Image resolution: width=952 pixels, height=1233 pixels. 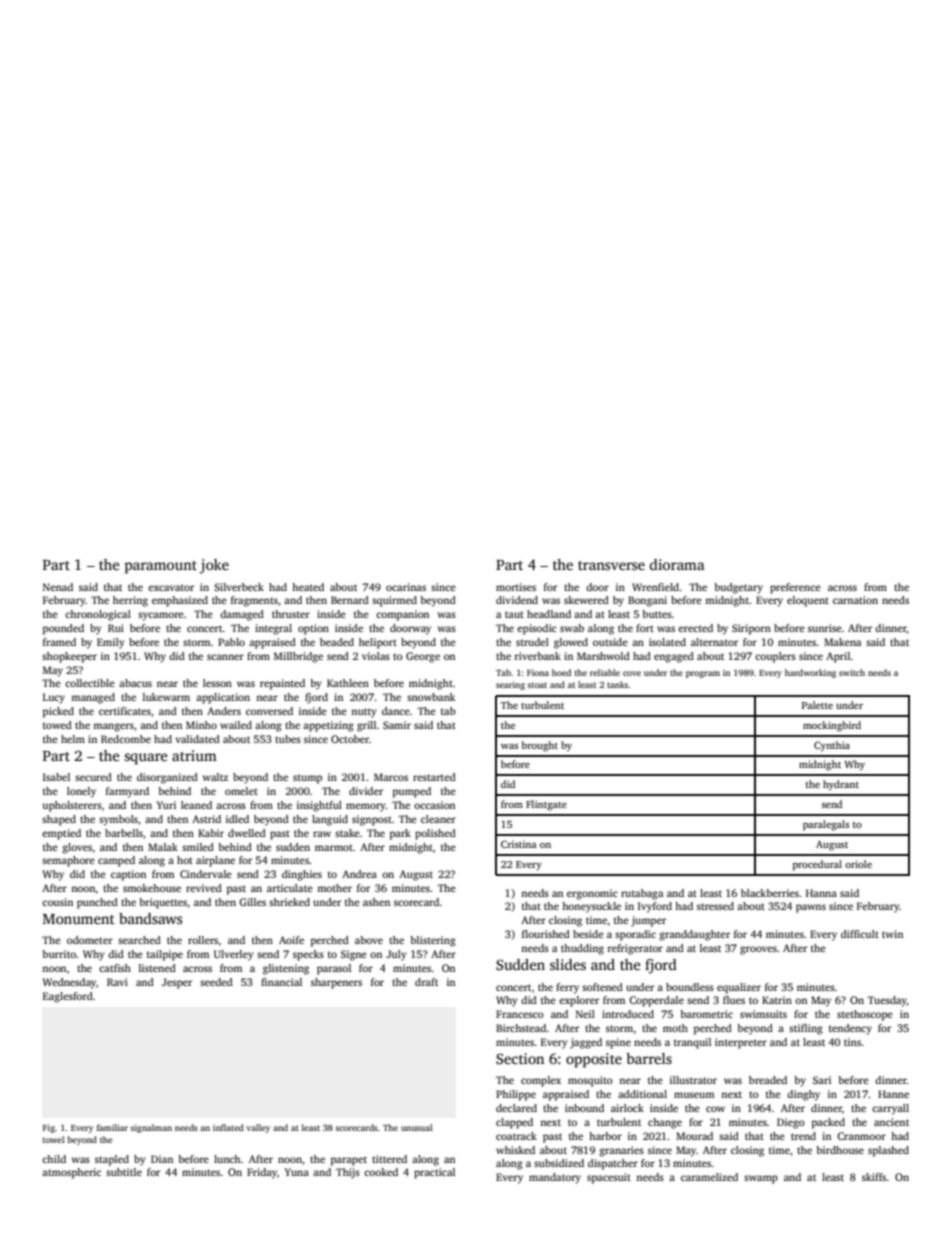 What do you see at coordinates (795, 588) in the screenshot?
I see `preference` at bounding box center [795, 588].
